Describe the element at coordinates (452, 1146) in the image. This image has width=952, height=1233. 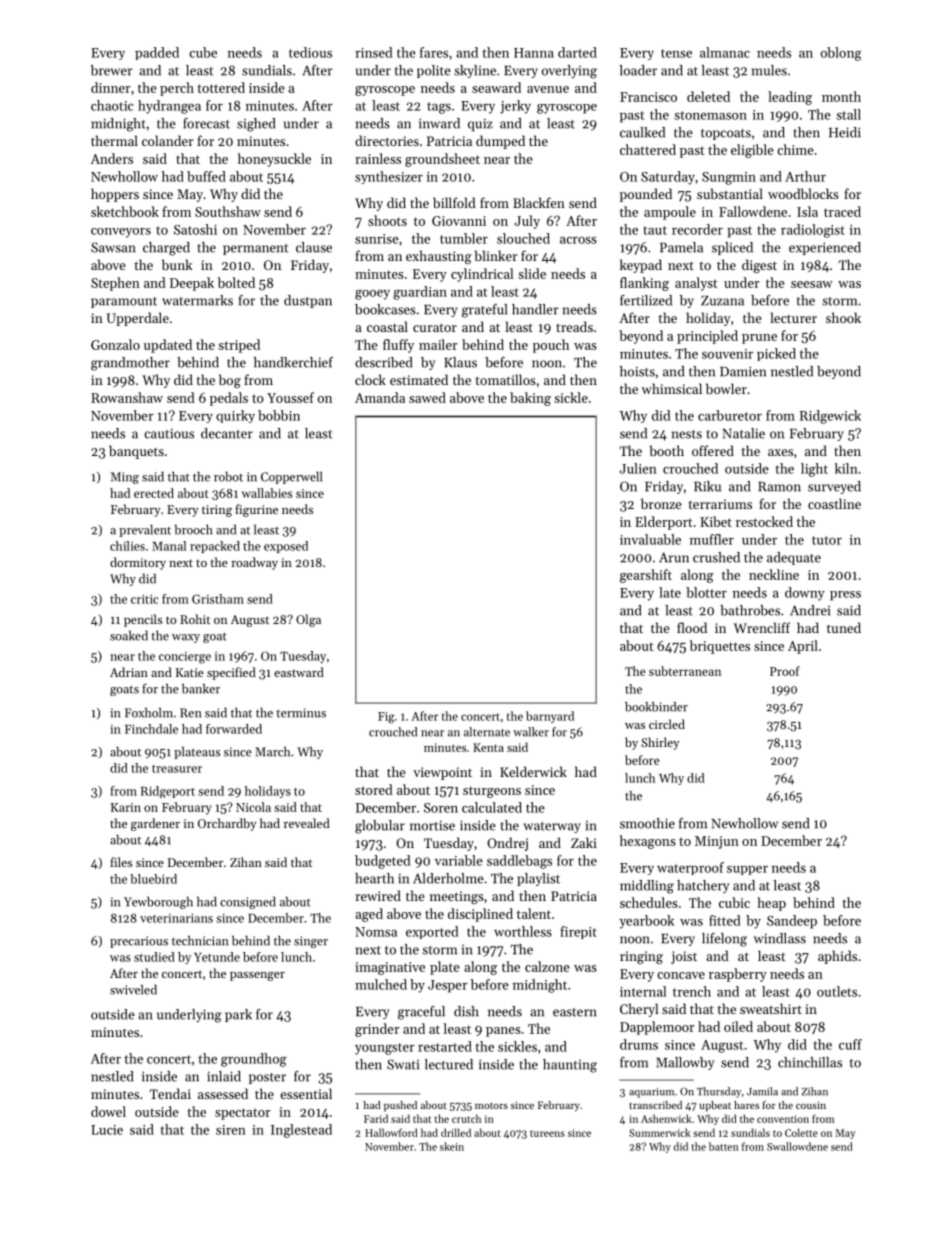
I see `skein` at that location.
